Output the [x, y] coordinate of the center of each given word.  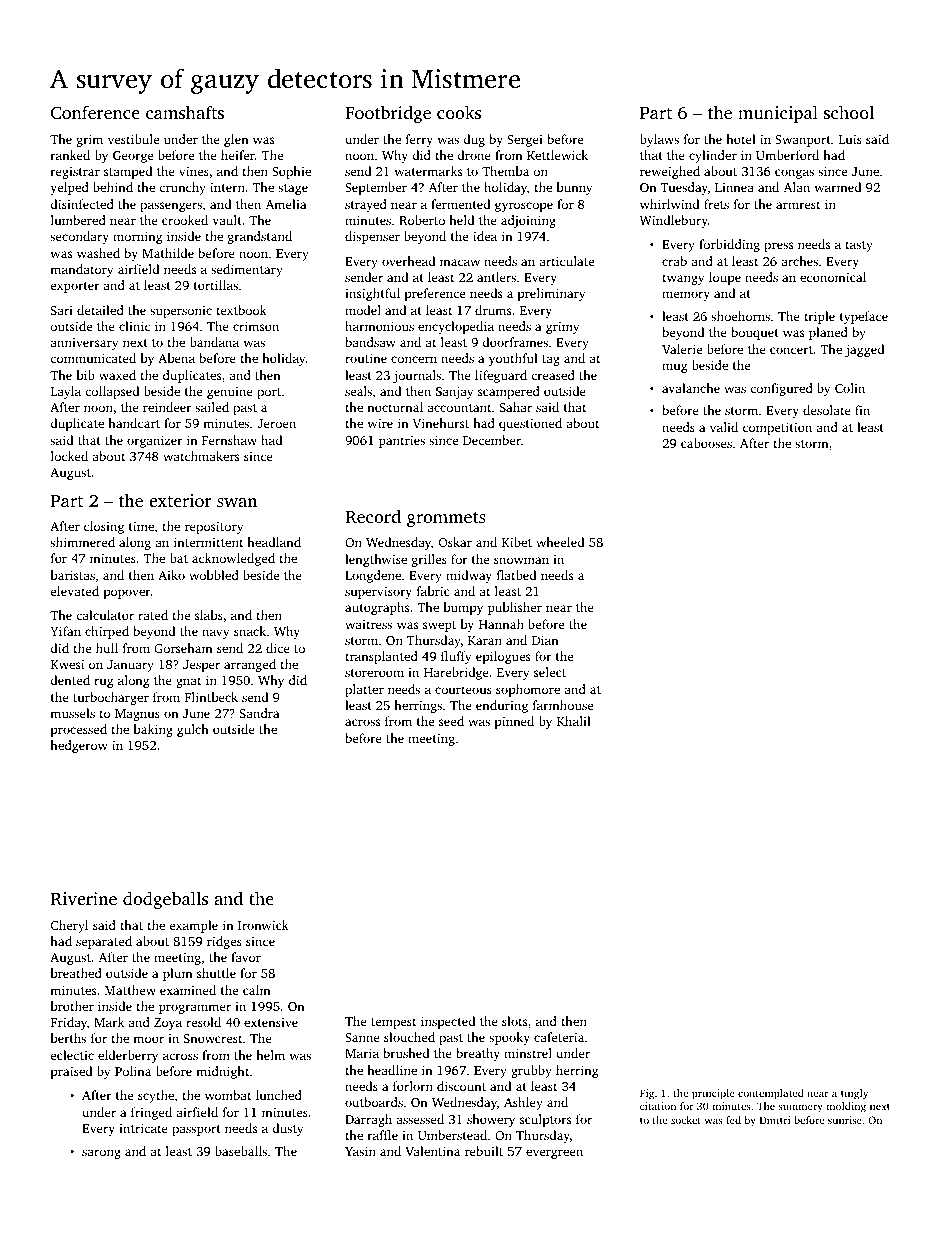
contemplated [771, 1094]
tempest [393, 1023]
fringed [151, 1113]
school [849, 112]
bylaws [659, 140]
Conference [95, 112]
